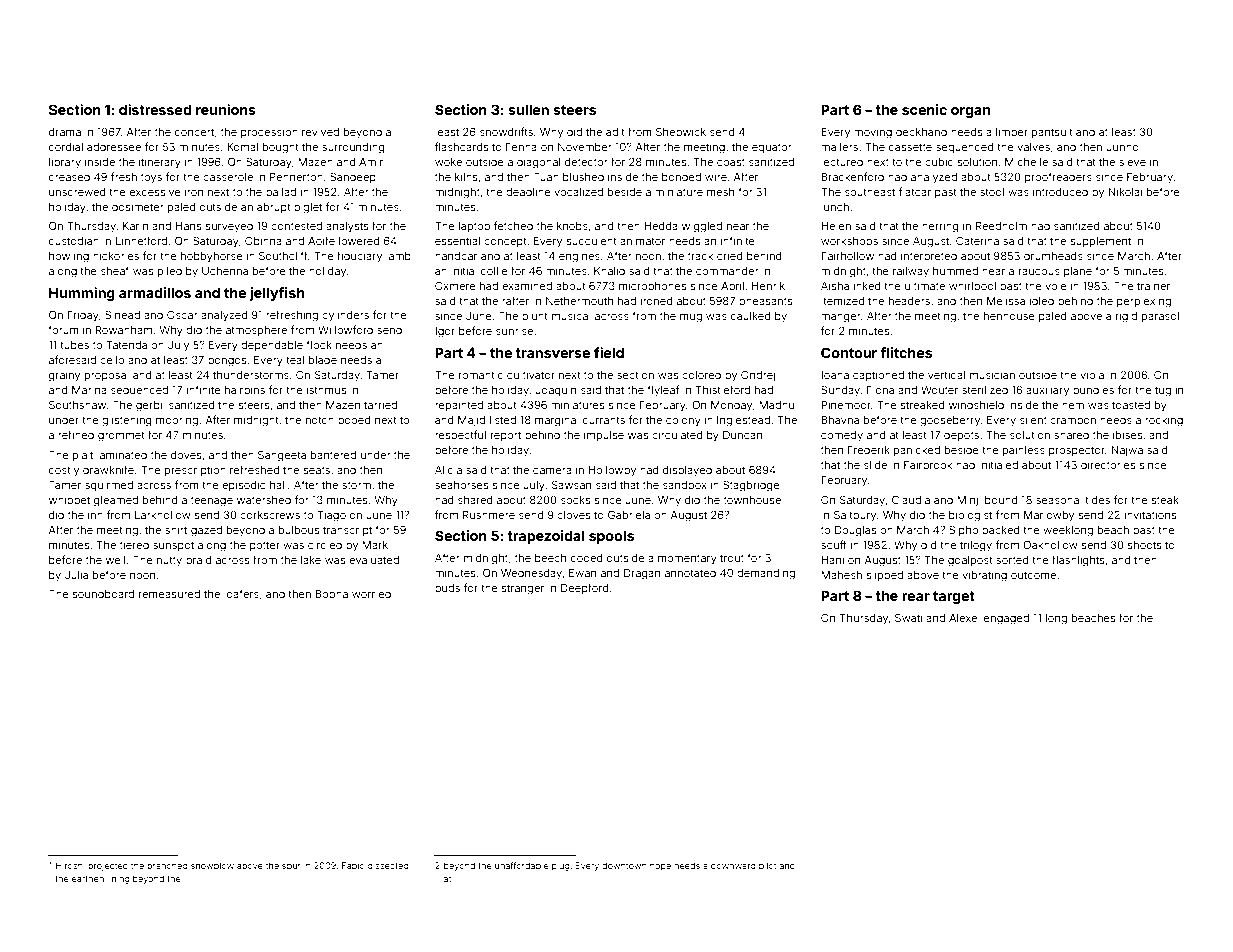 This page has width=1233, height=952. What do you see at coordinates (752, 500) in the page?
I see `townhouse` at bounding box center [752, 500].
